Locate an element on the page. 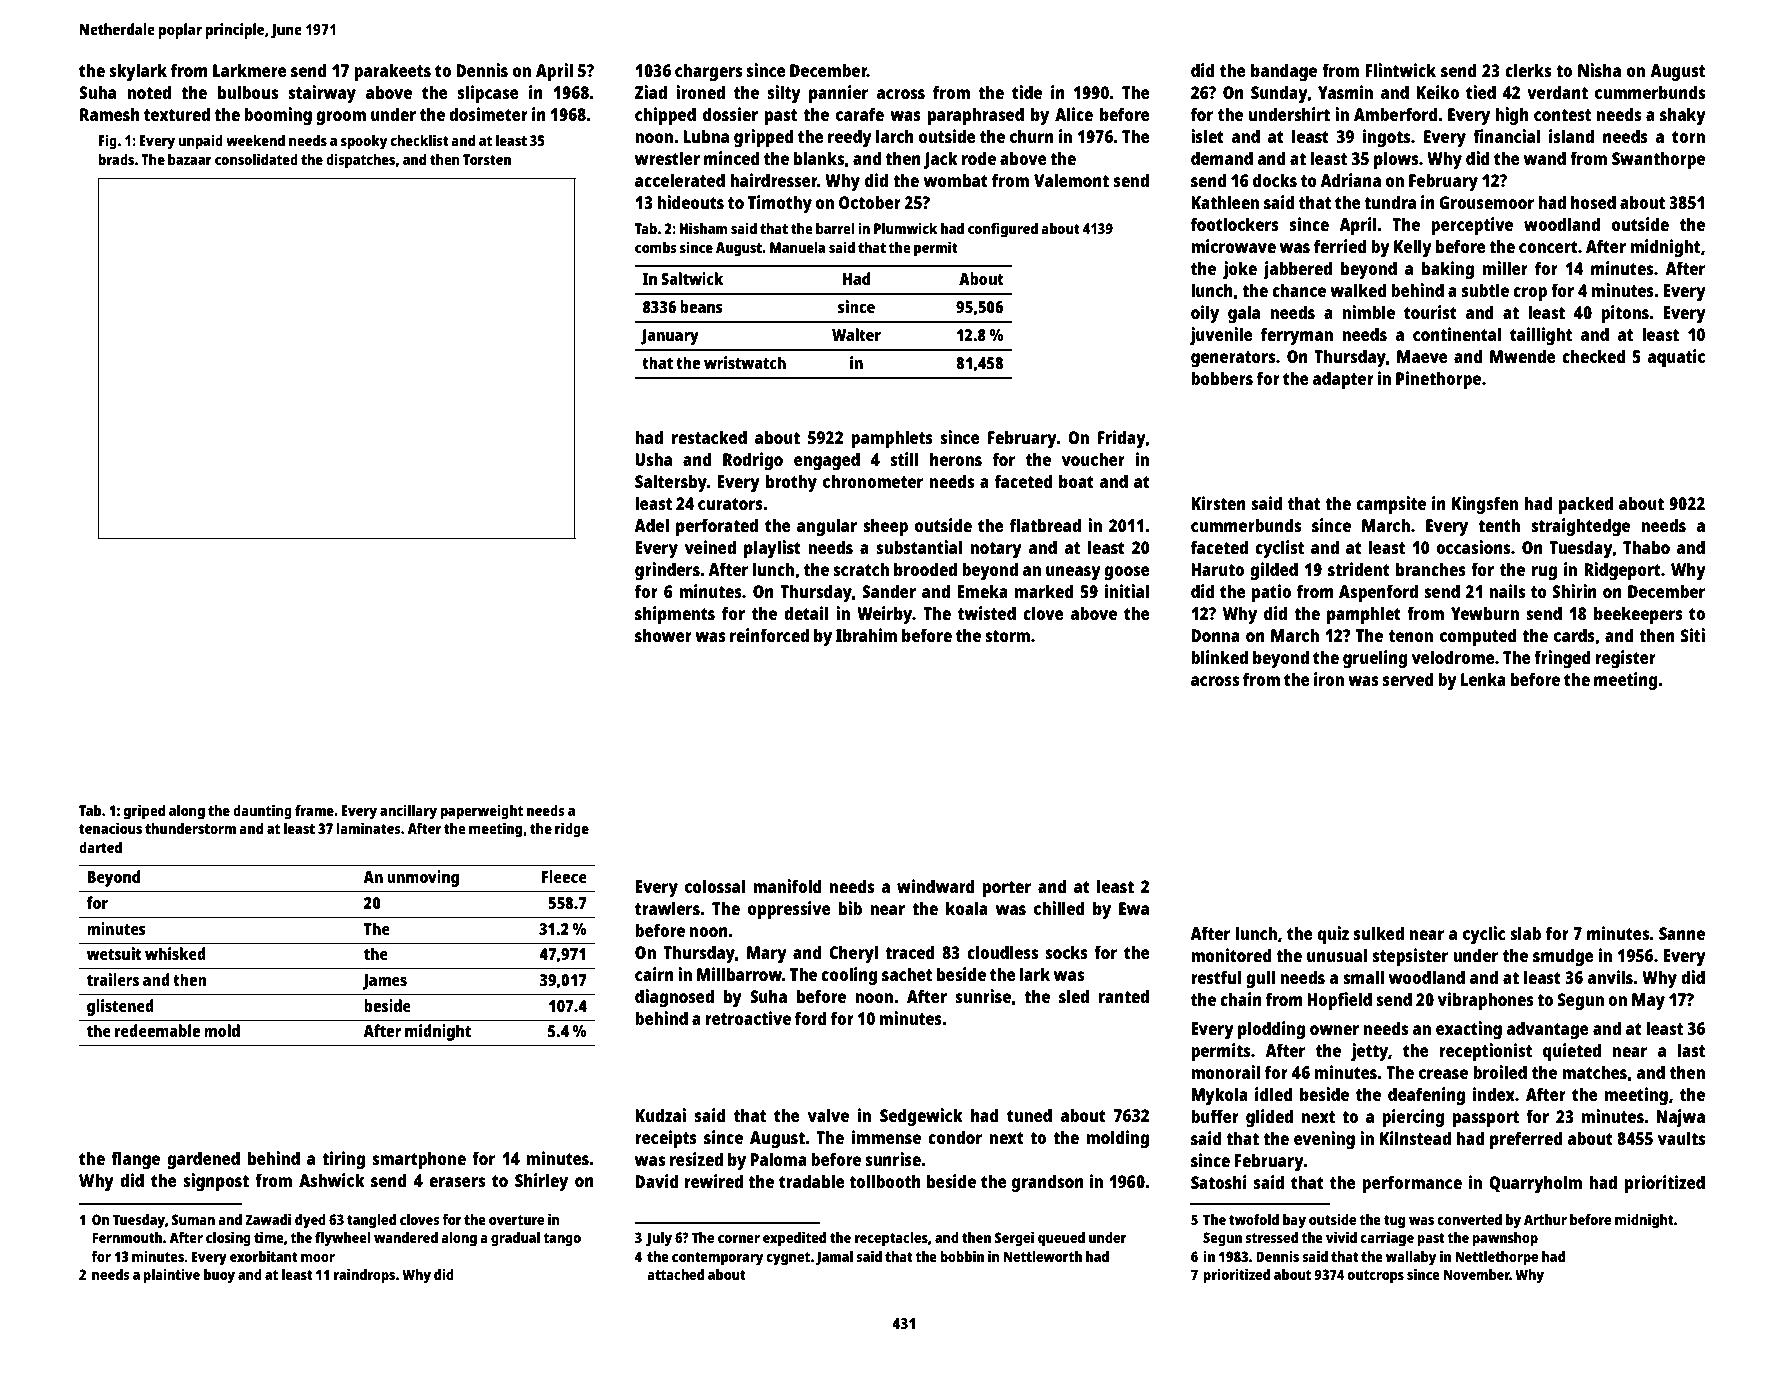 The image size is (1785, 1379). pannier is located at coordinates (838, 94).
